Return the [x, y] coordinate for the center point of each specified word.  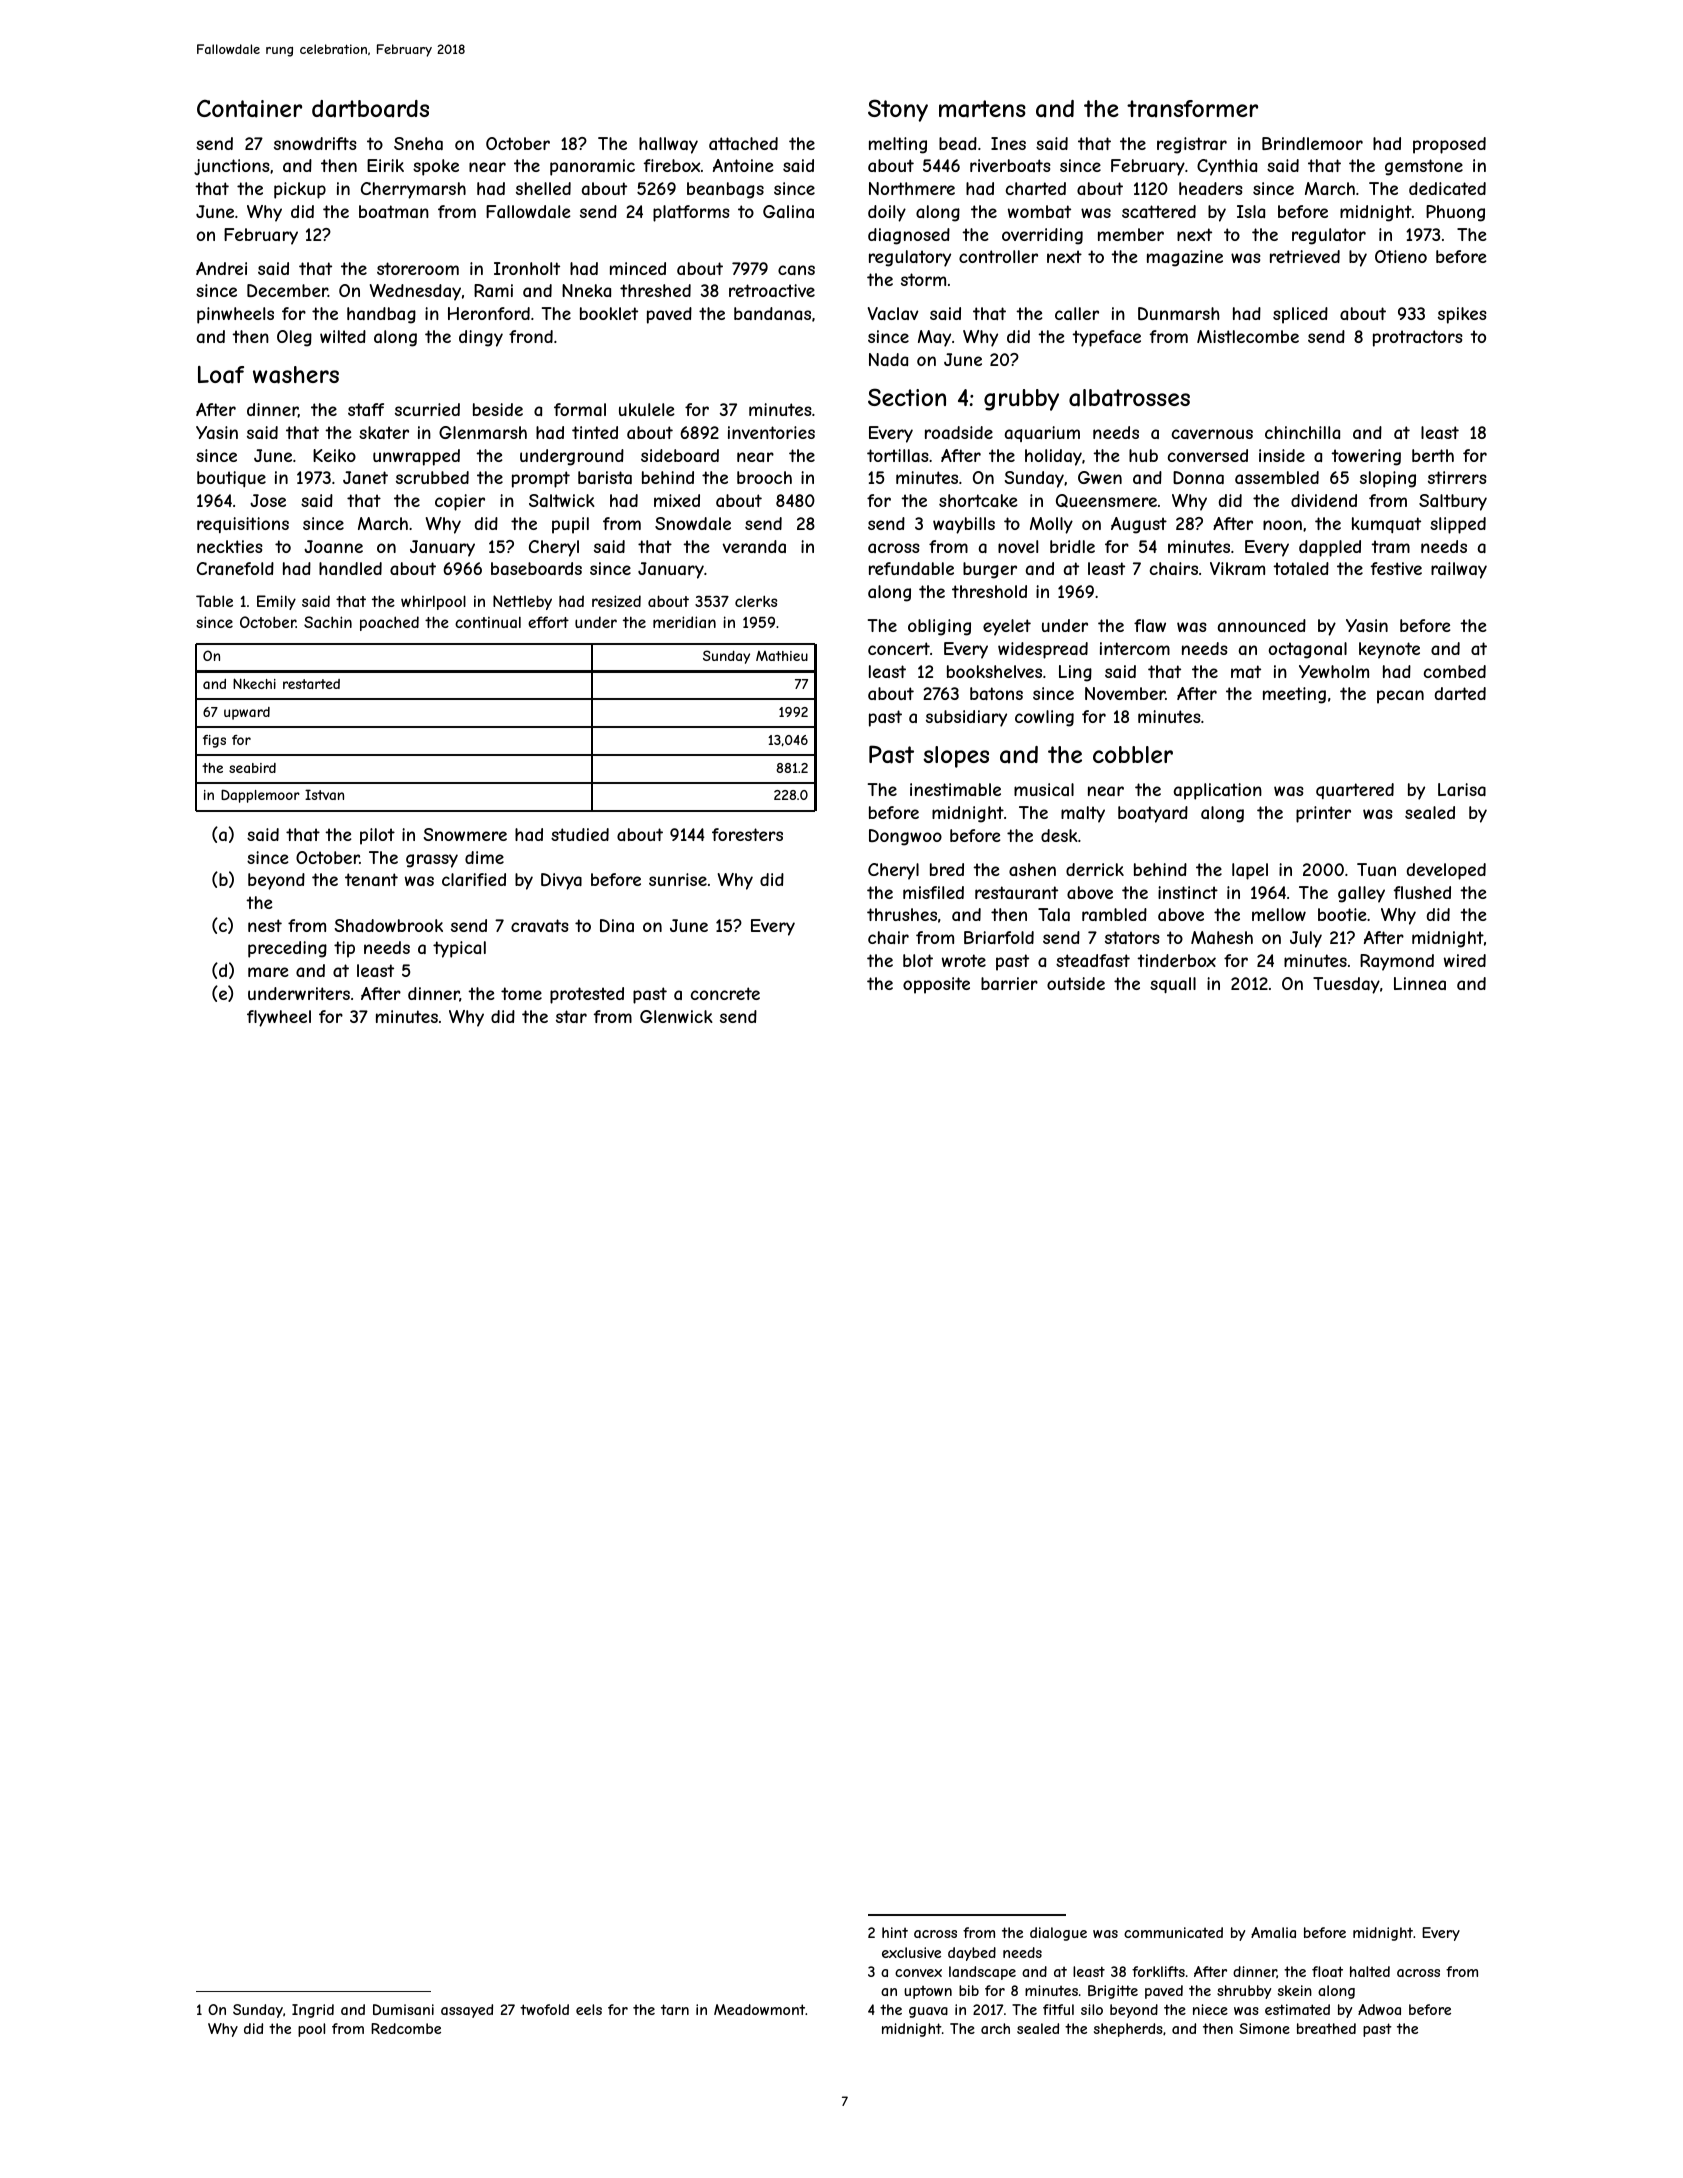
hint [895, 1932]
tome [521, 993]
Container [249, 108]
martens [982, 109]
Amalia [1273, 1932]
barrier [1009, 983]
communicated [1173, 1932]
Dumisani [403, 2009]
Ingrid [313, 2011]
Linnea [1420, 983]
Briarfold [999, 937]
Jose [268, 500]
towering [1366, 457]
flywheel [279, 1018]
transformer [1192, 109]
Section [907, 397]
